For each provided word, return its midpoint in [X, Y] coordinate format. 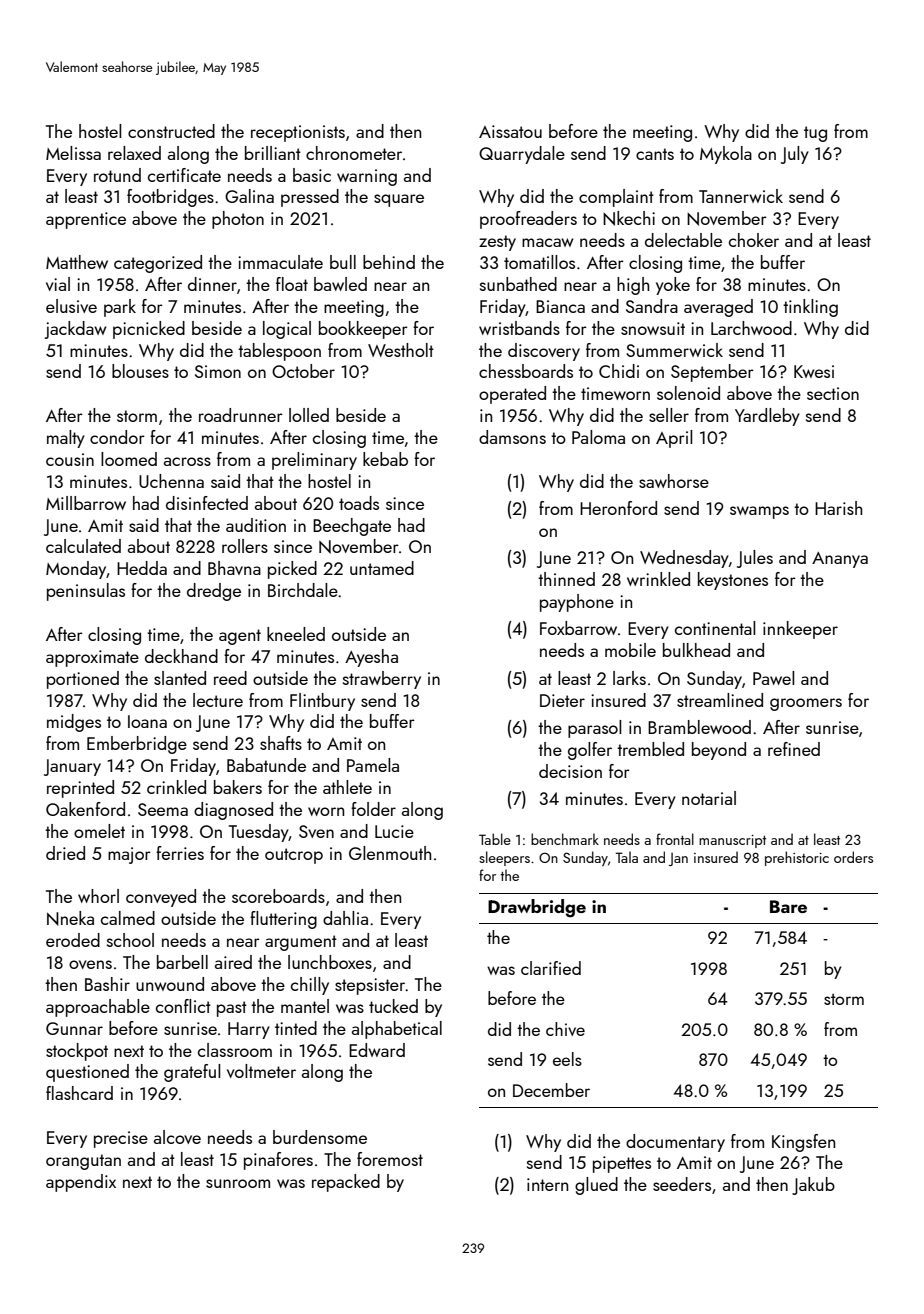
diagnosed [233, 811]
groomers [806, 704]
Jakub [813, 1186]
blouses [140, 371]
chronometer [354, 153]
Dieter [562, 700]
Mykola [726, 155]
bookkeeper [363, 330]
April [674, 439]
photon [238, 220]
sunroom [238, 1183]
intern [547, 1184]
